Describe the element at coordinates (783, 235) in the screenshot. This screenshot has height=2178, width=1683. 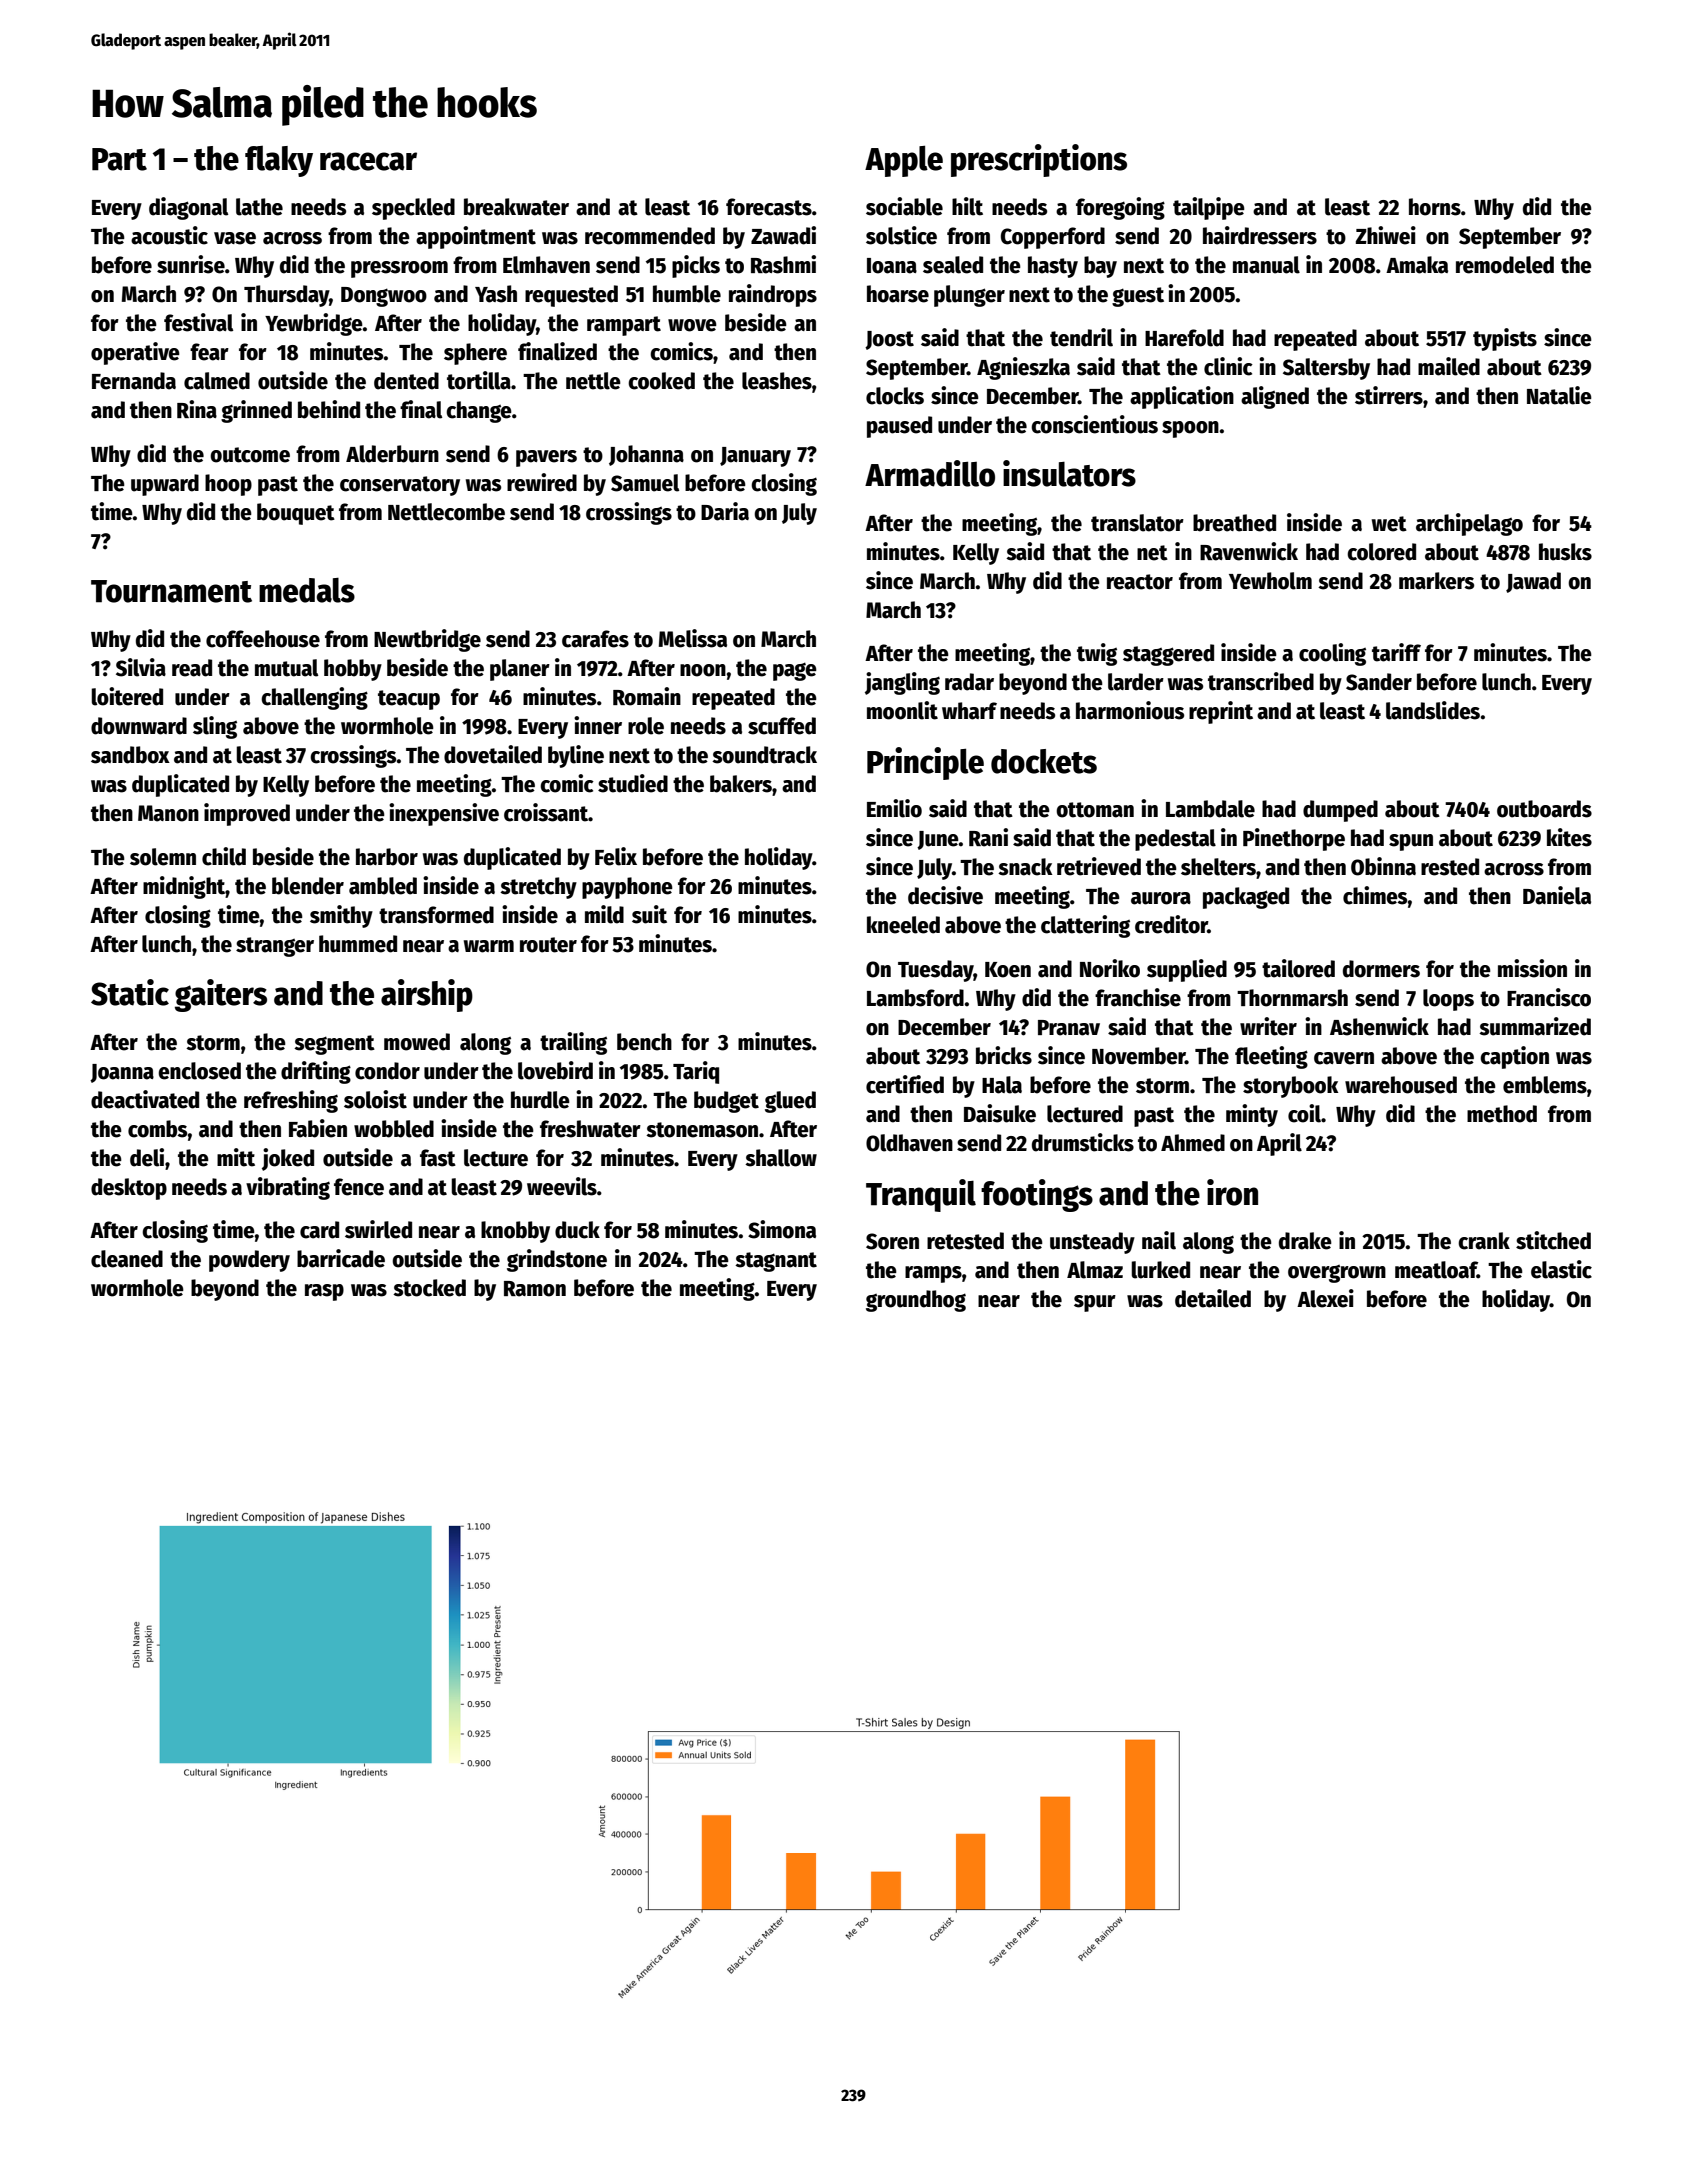
I see `Zawadi` at that location.
